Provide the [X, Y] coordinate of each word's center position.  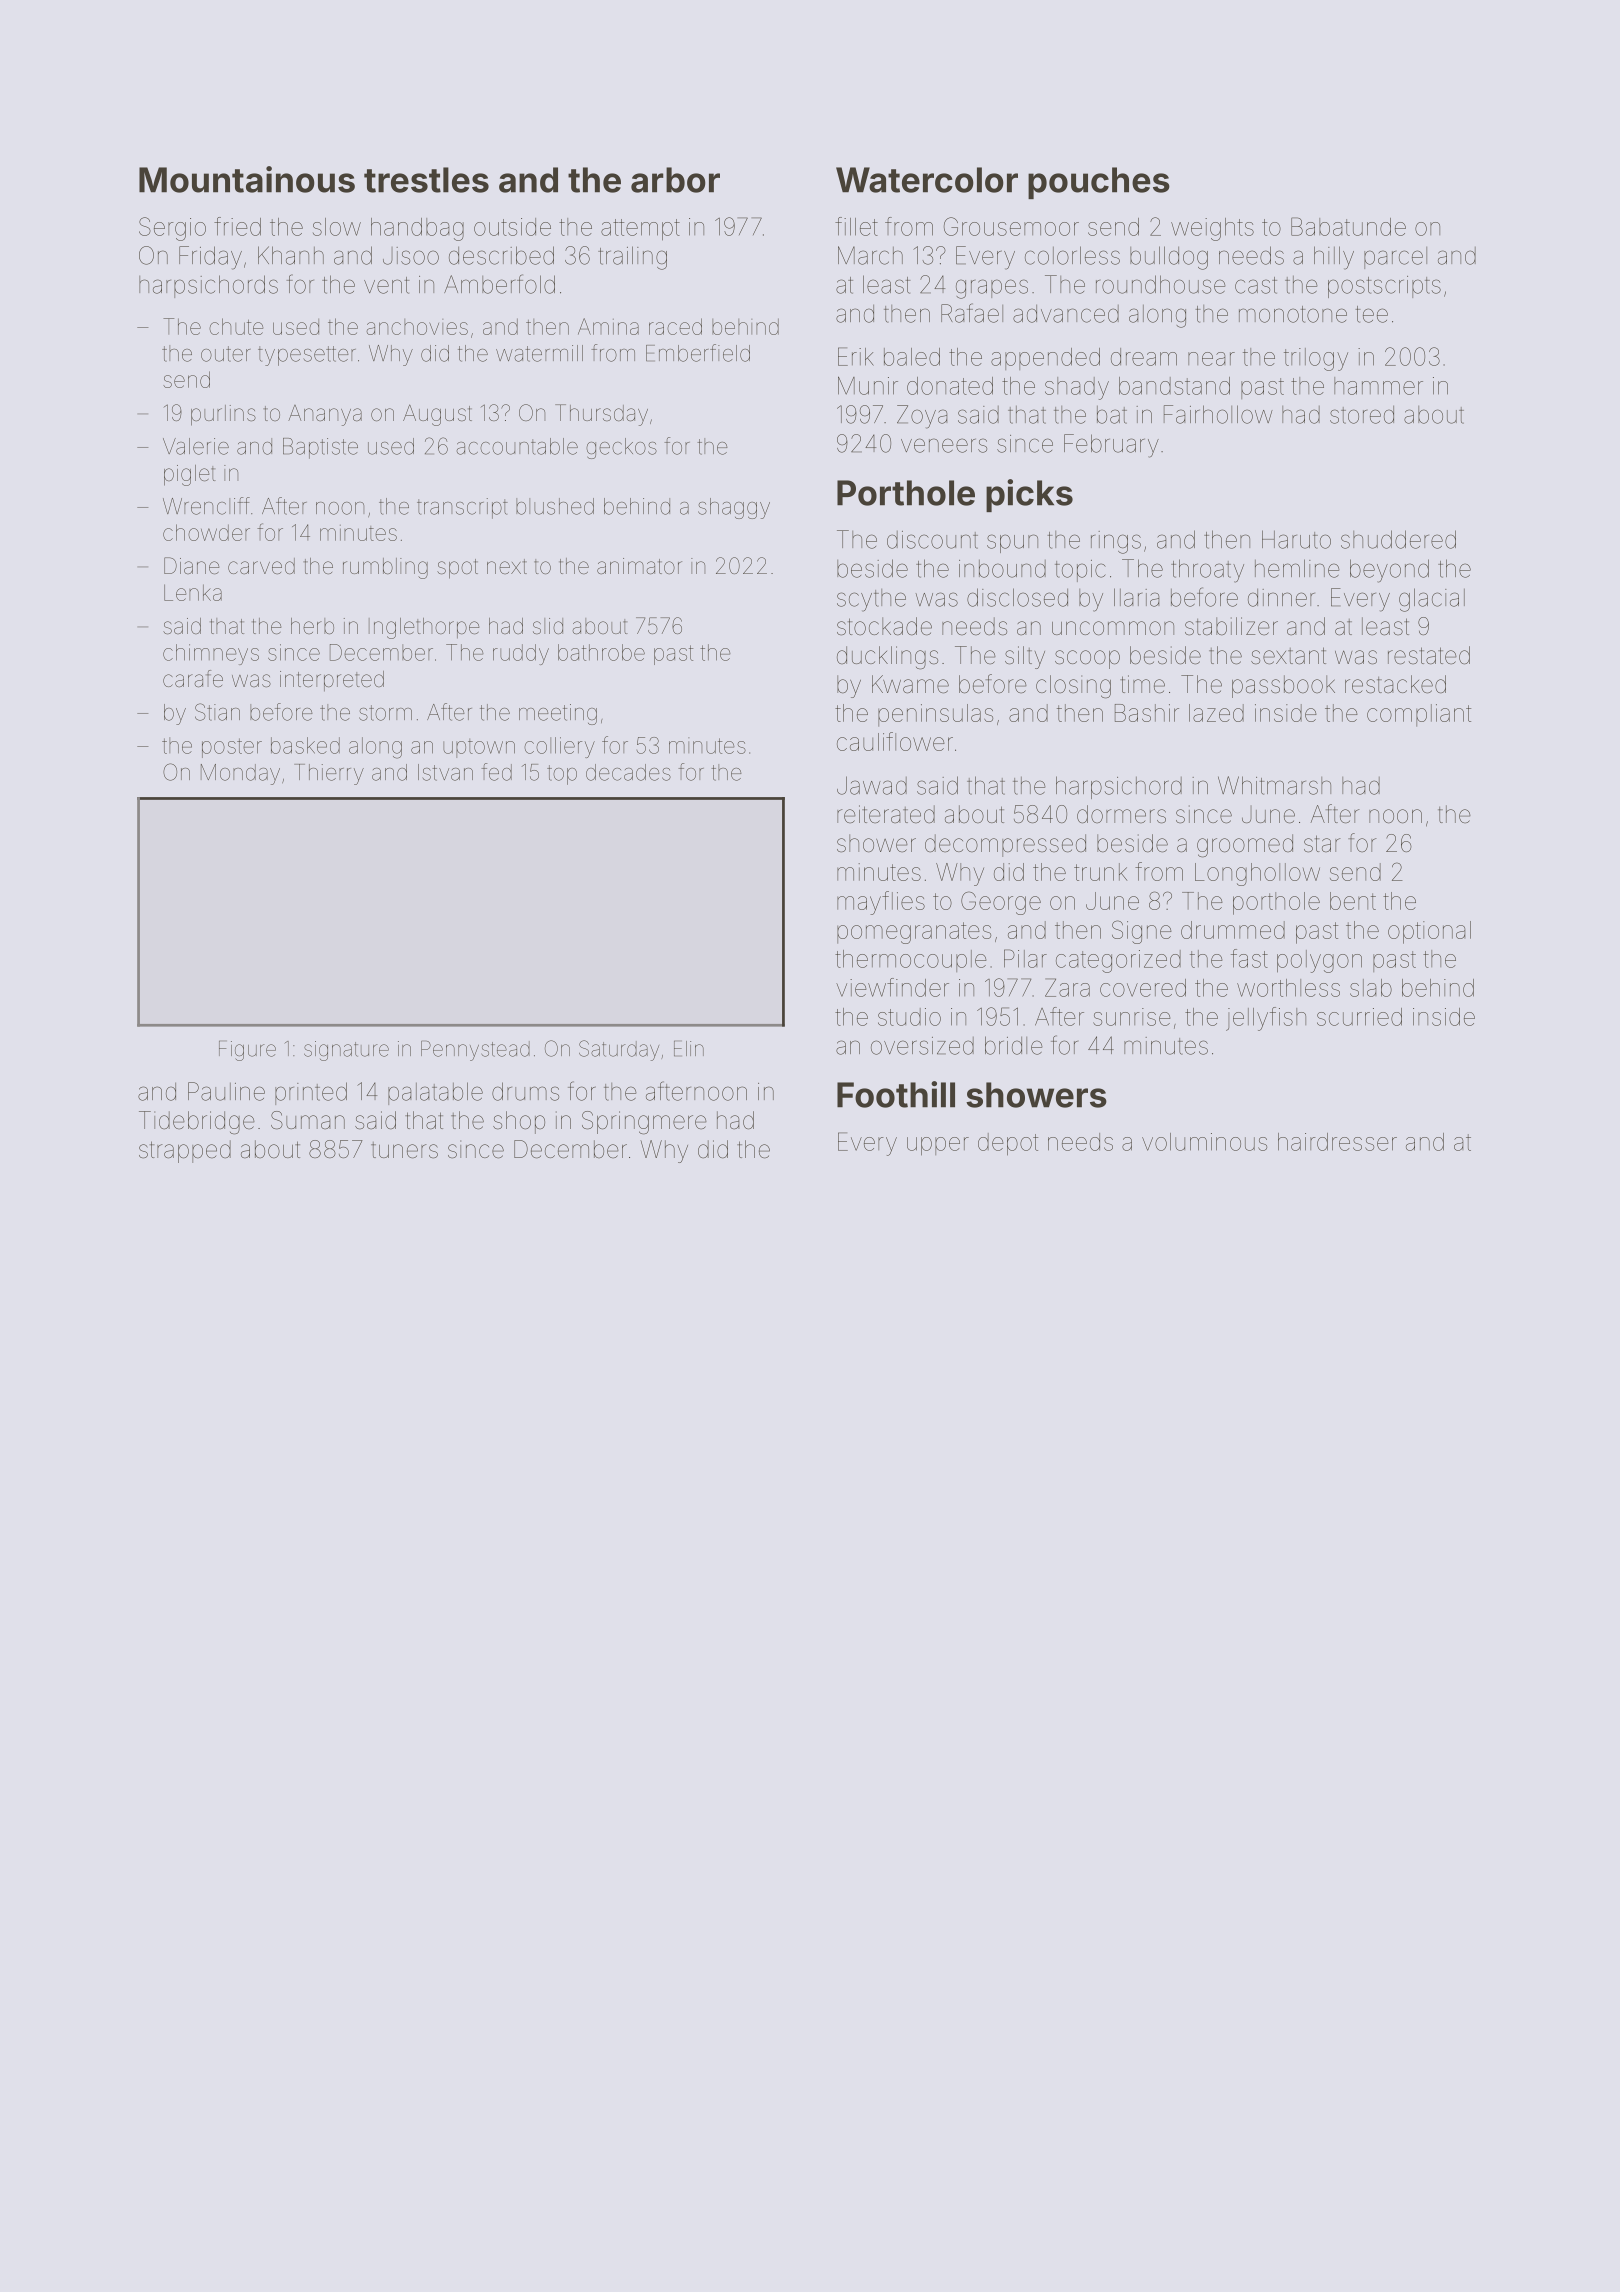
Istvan [445, 772]
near [1211, 359]
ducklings [887, 658]
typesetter [307, 356]
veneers [944, 445]
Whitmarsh [1274, 785]
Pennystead [475, 1050]
